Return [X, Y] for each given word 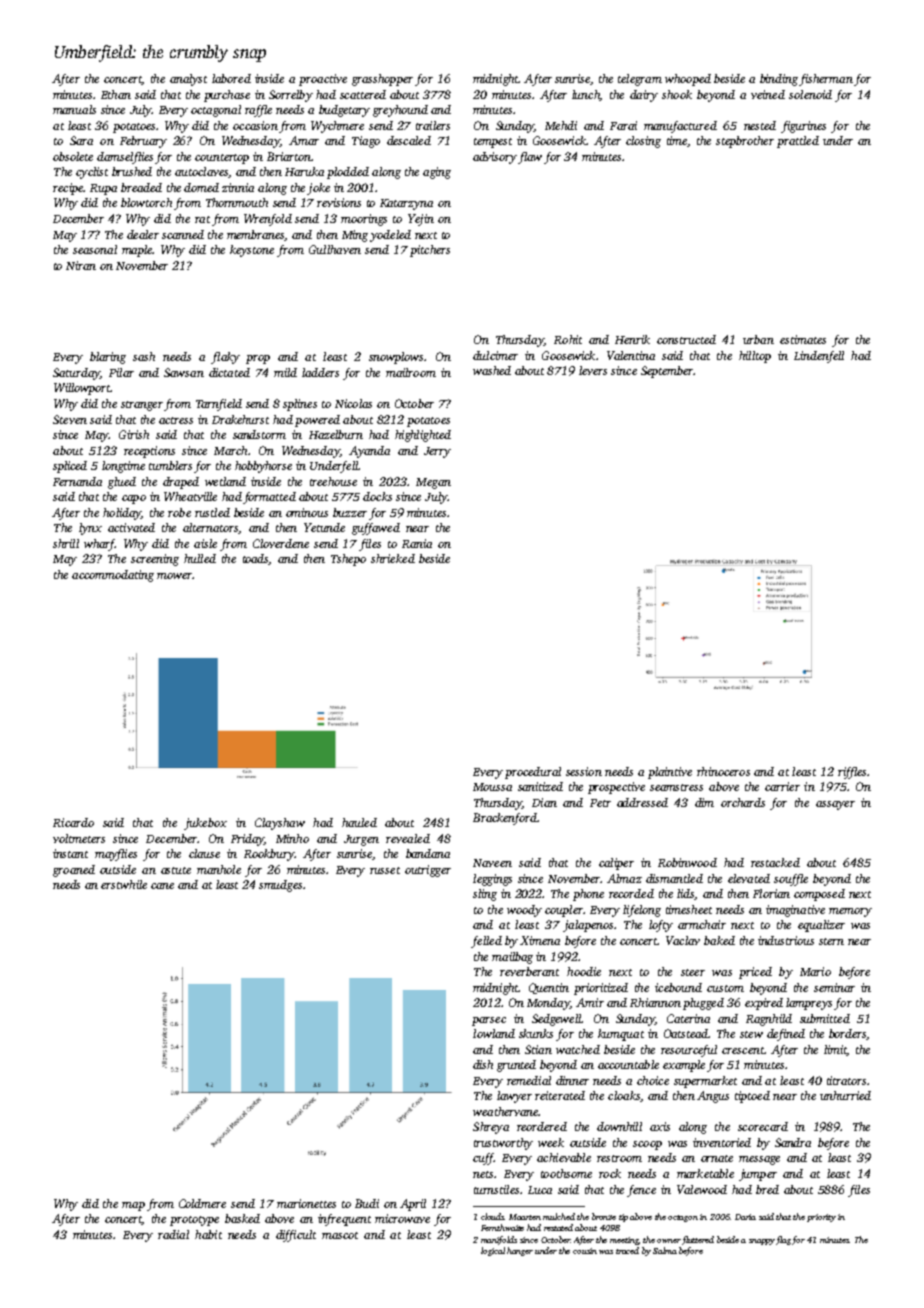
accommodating [113, 576]
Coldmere [202, 1203]
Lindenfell [819, 357]
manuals [74, 109]
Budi [367, 1203]
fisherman [826, 80]
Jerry [437, 452]
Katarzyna [406, 204]
